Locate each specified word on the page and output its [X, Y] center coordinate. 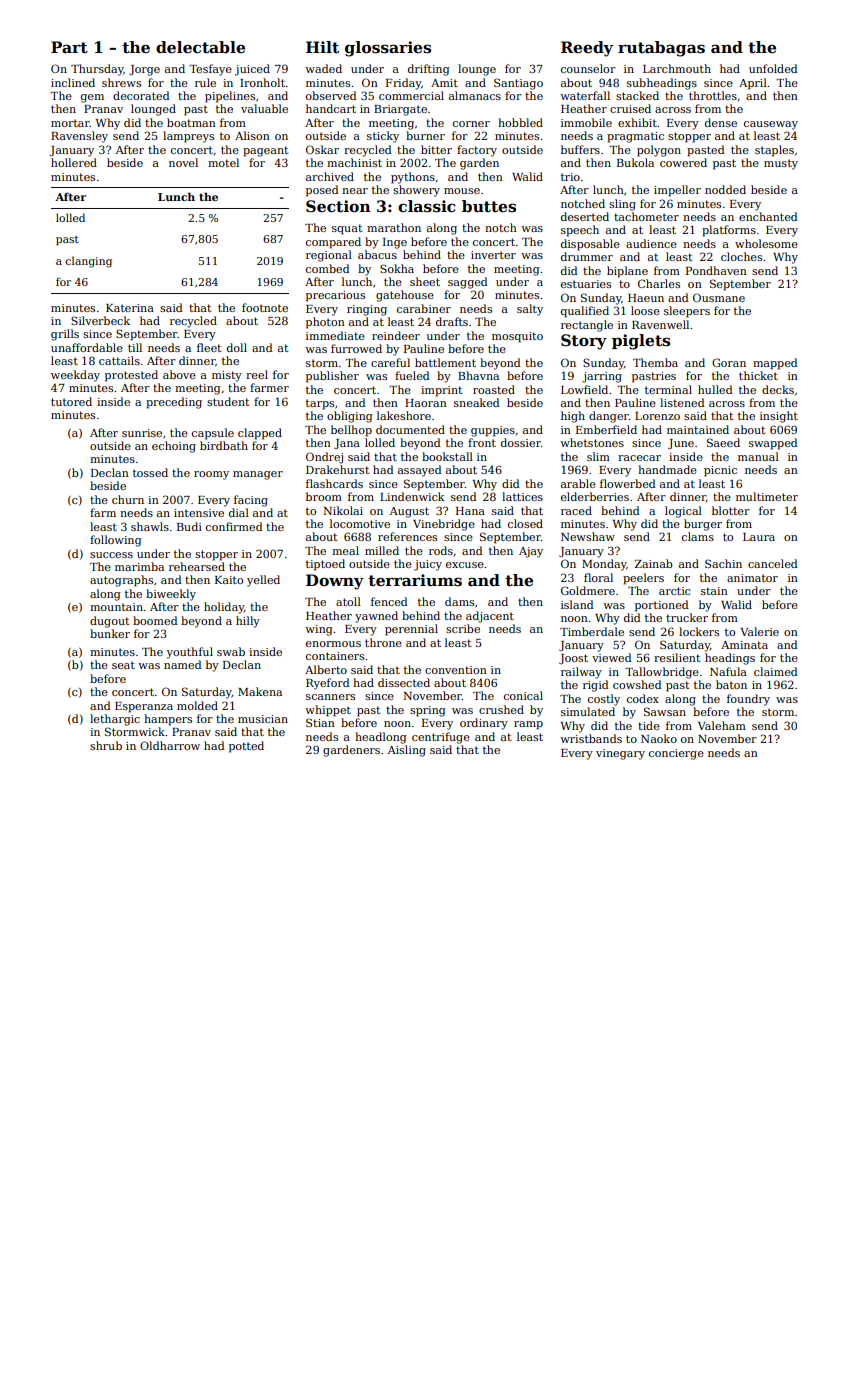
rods [441, 550]
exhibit [637, 122]
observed [331, 95]
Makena [260, 691]
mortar [70, 123]
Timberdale [592, 631]
